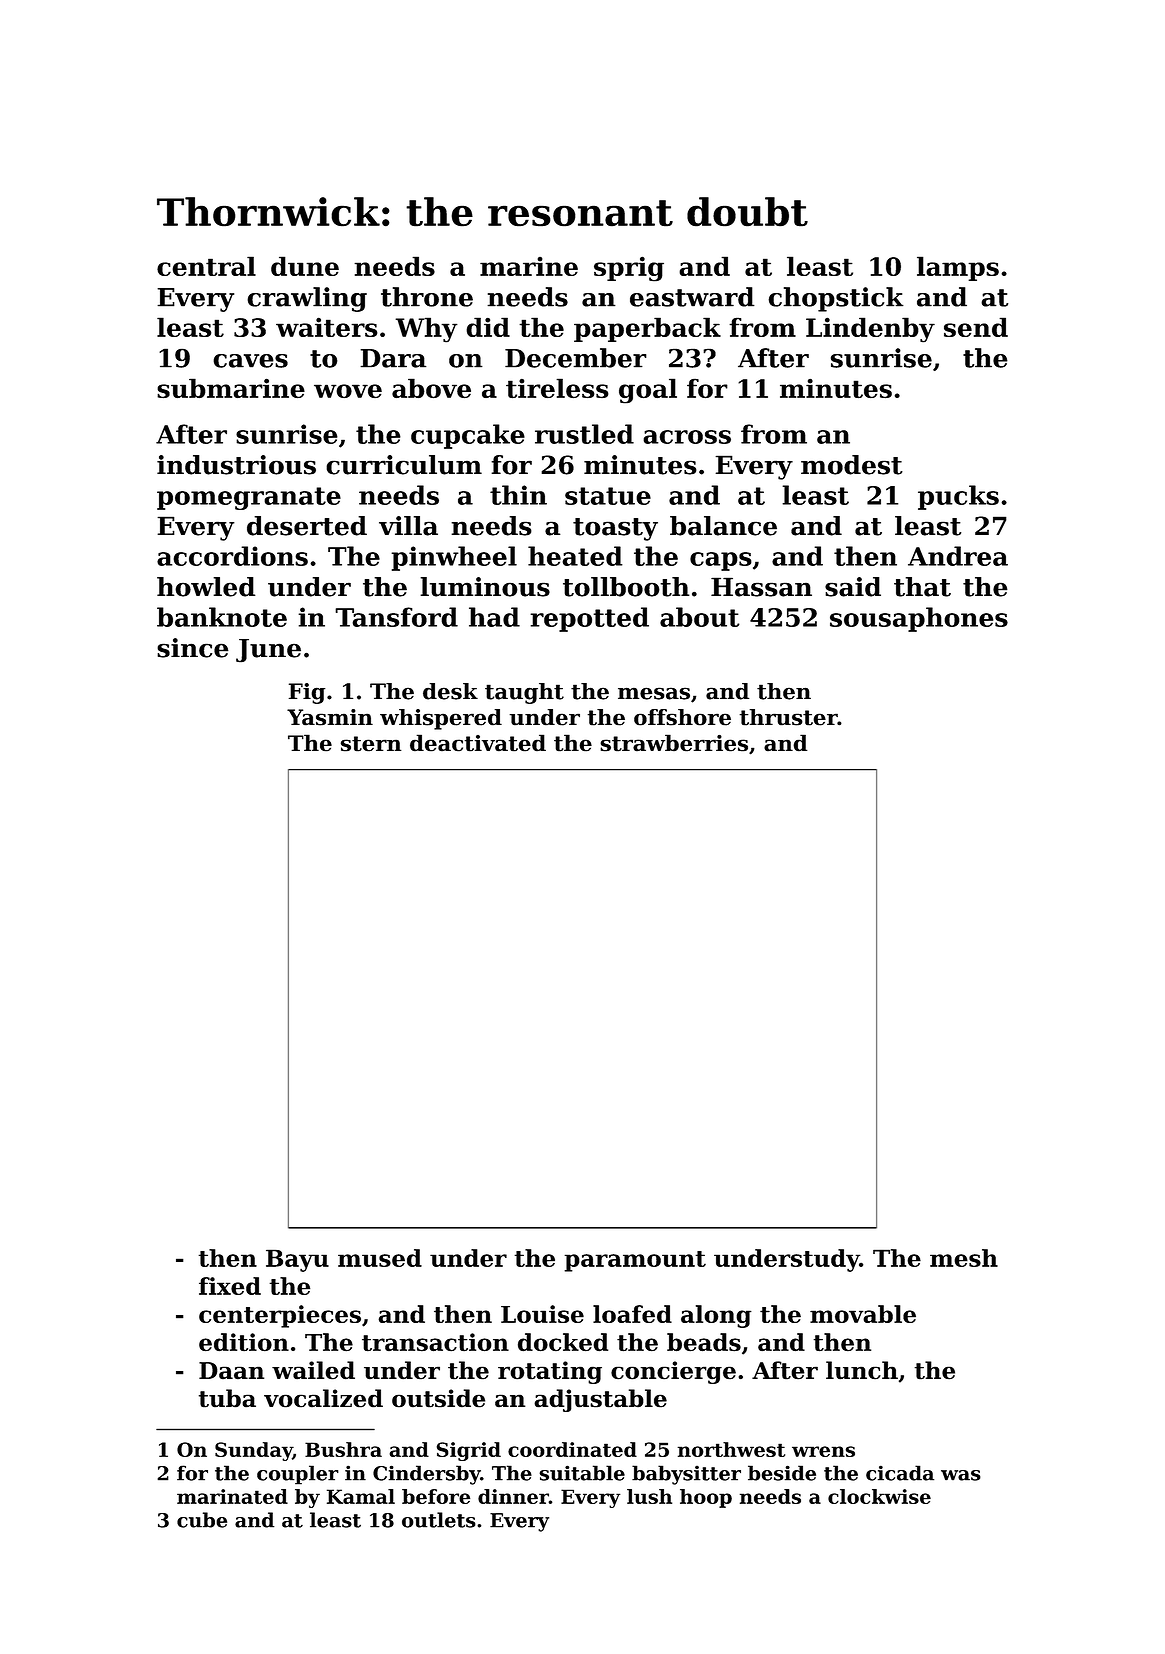 The height and width of the image is (1654, 1165). What do you see at coordinates (788, 717) in the image?
I see `thruster` at bounding box center [788, 717].
